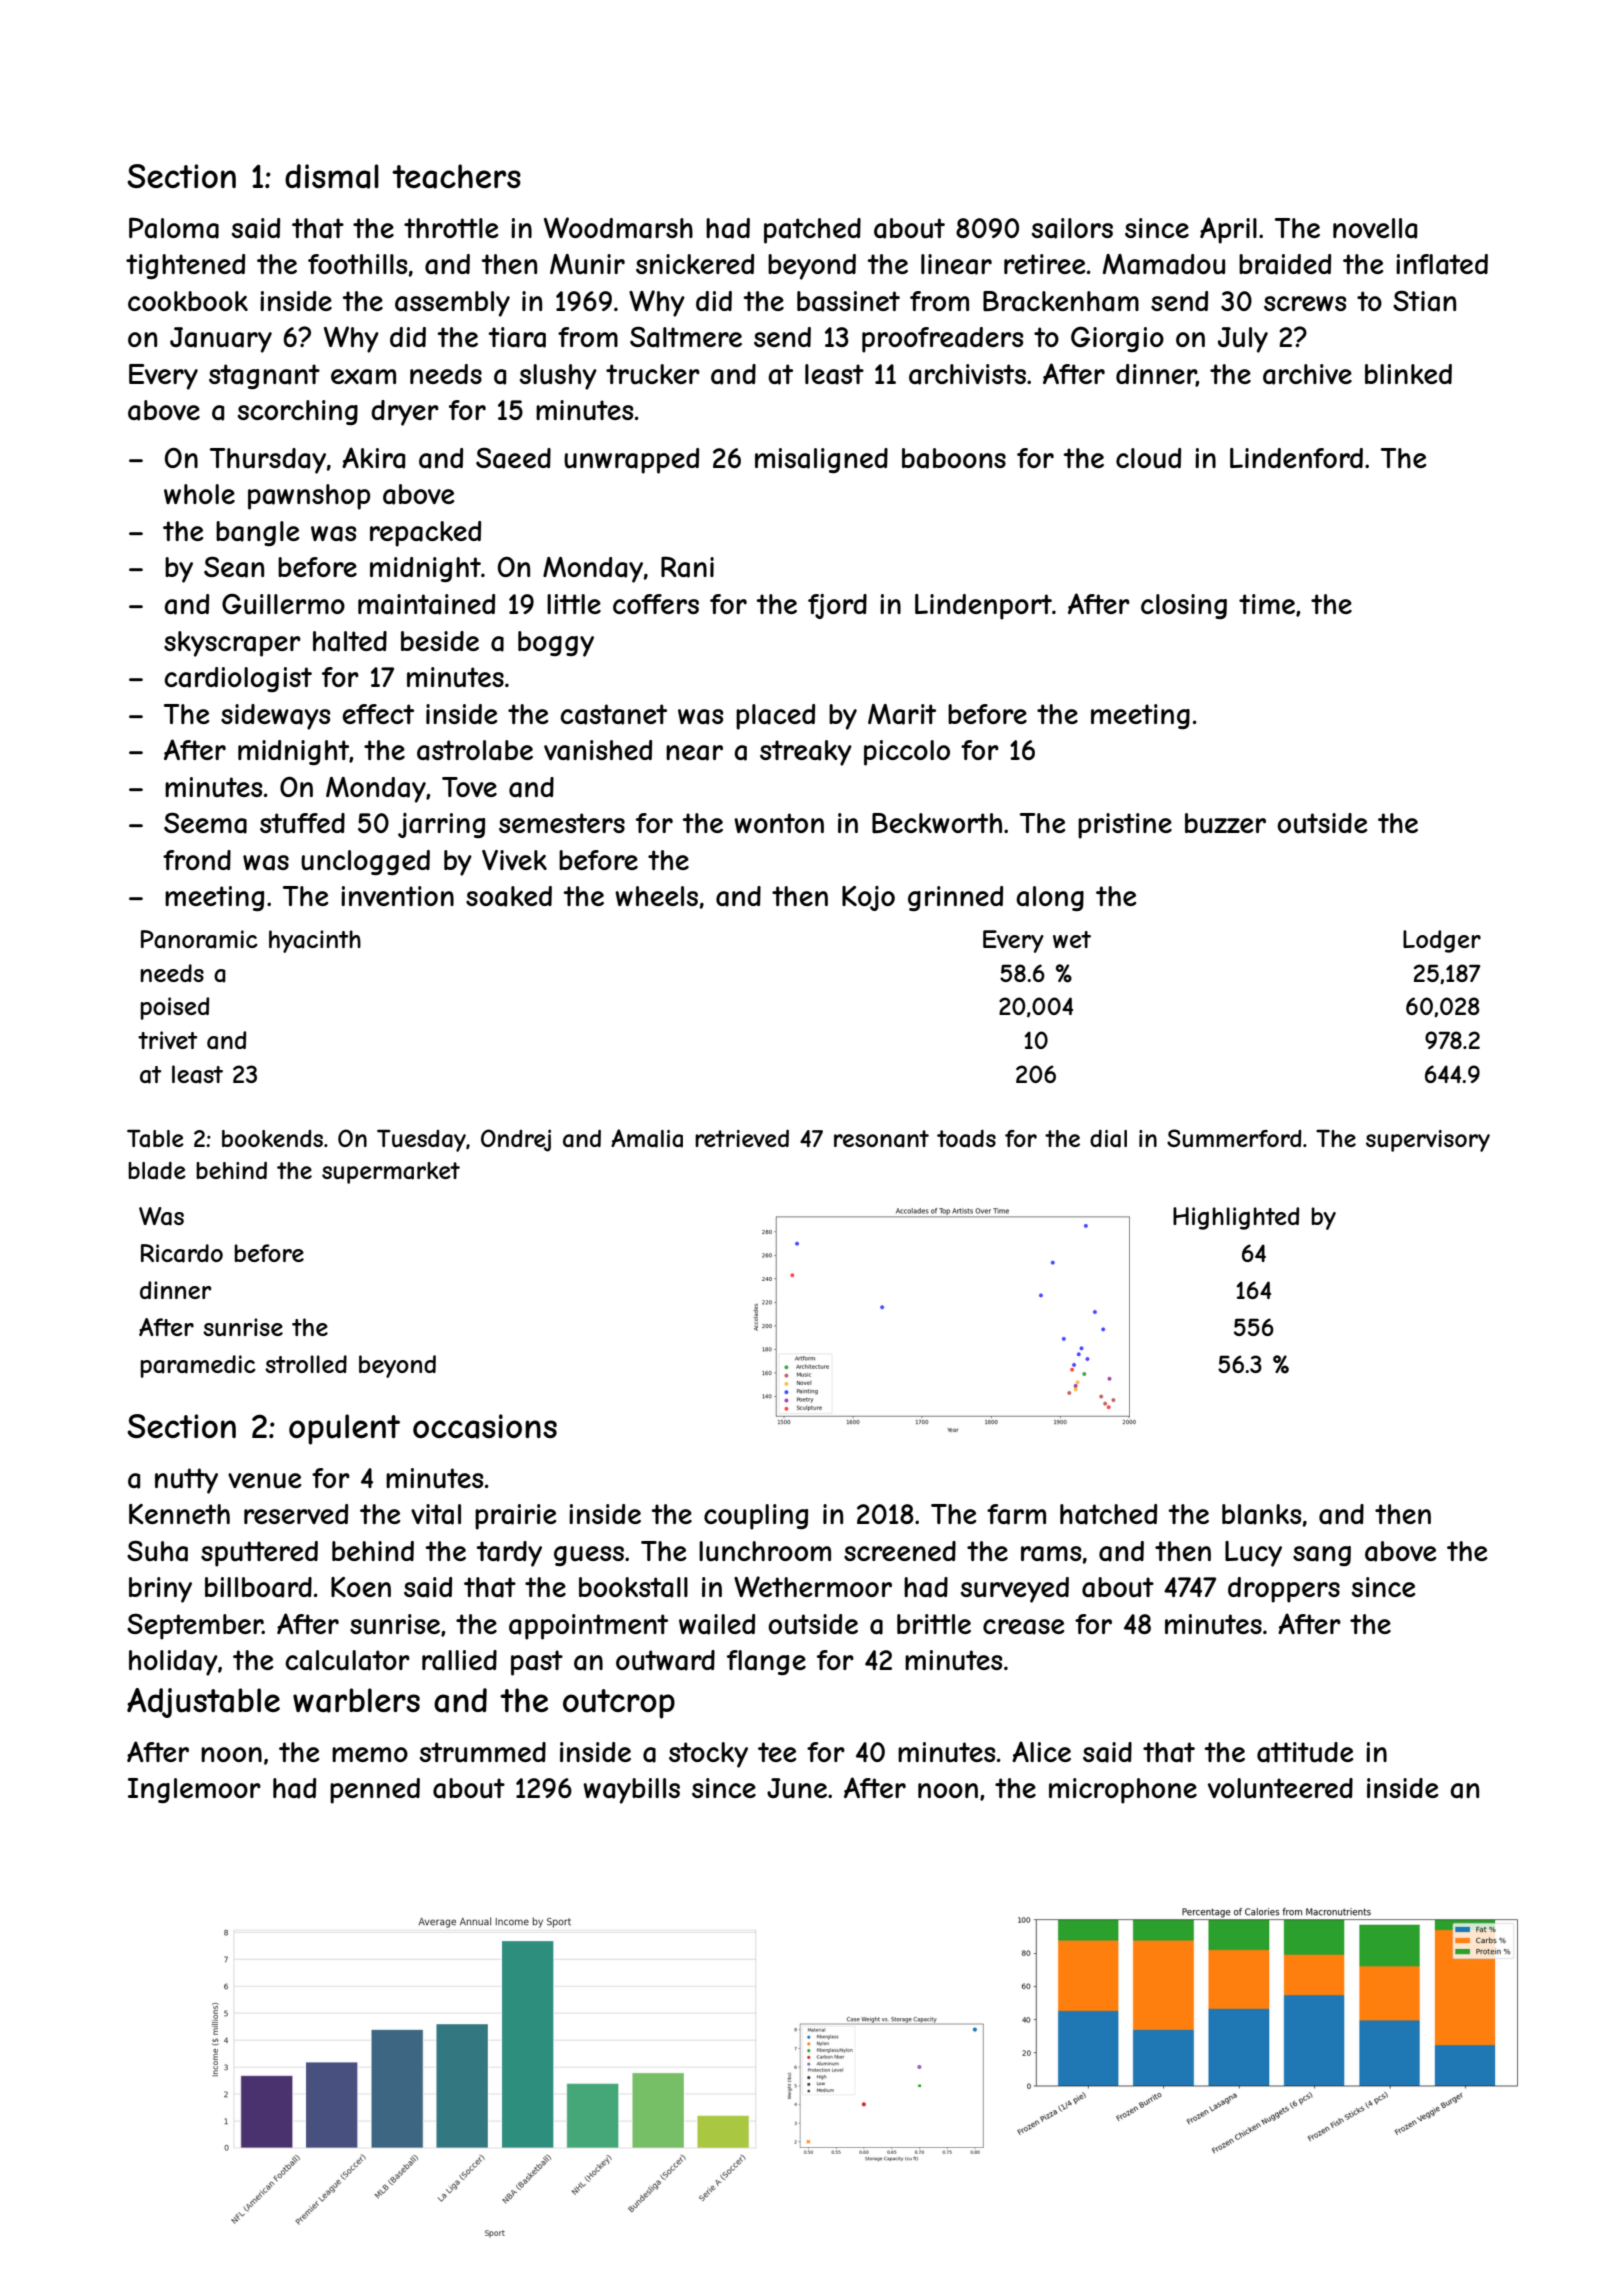 The image size is (1620, 2292). What do you see at coordinates (837, 606) in the screenshot?
I see `fjord` at bounding box center [837, 606].
